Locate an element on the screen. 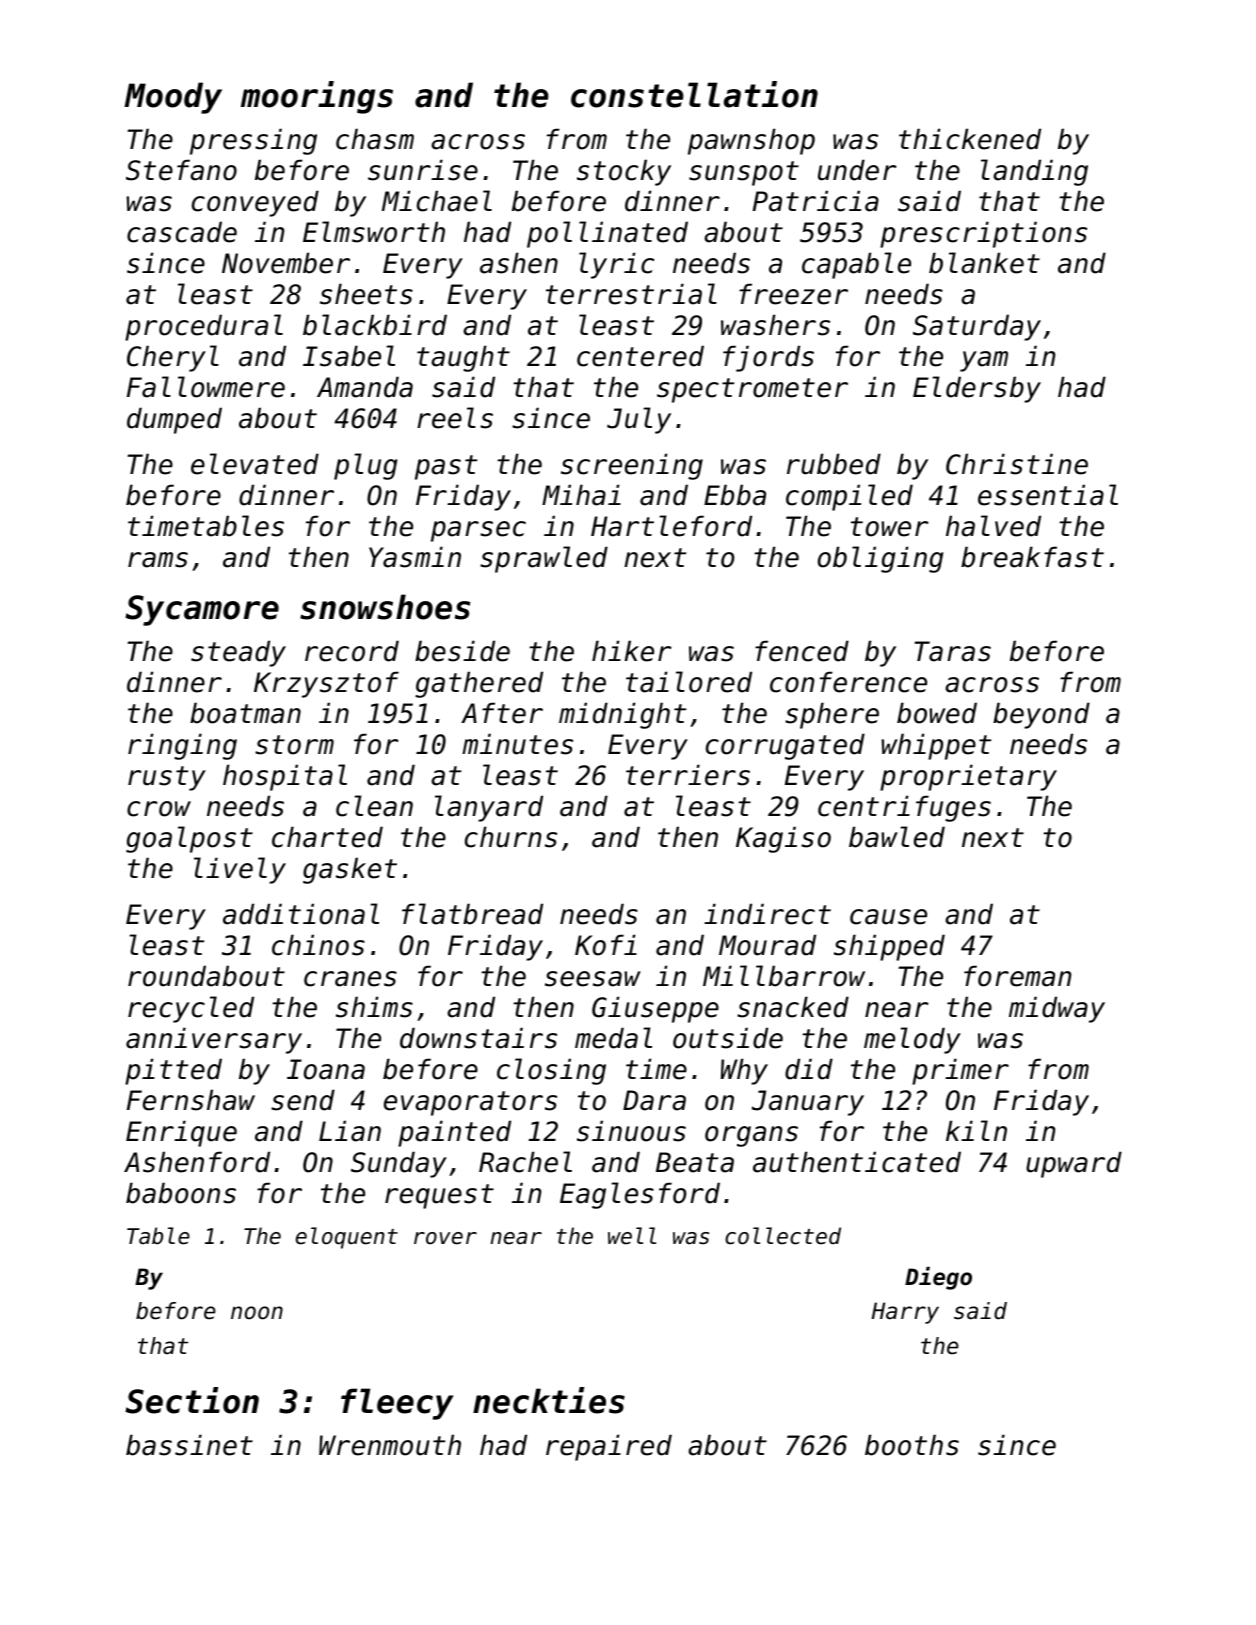  Wrenmouth is located at coordinates (390, 1445).
